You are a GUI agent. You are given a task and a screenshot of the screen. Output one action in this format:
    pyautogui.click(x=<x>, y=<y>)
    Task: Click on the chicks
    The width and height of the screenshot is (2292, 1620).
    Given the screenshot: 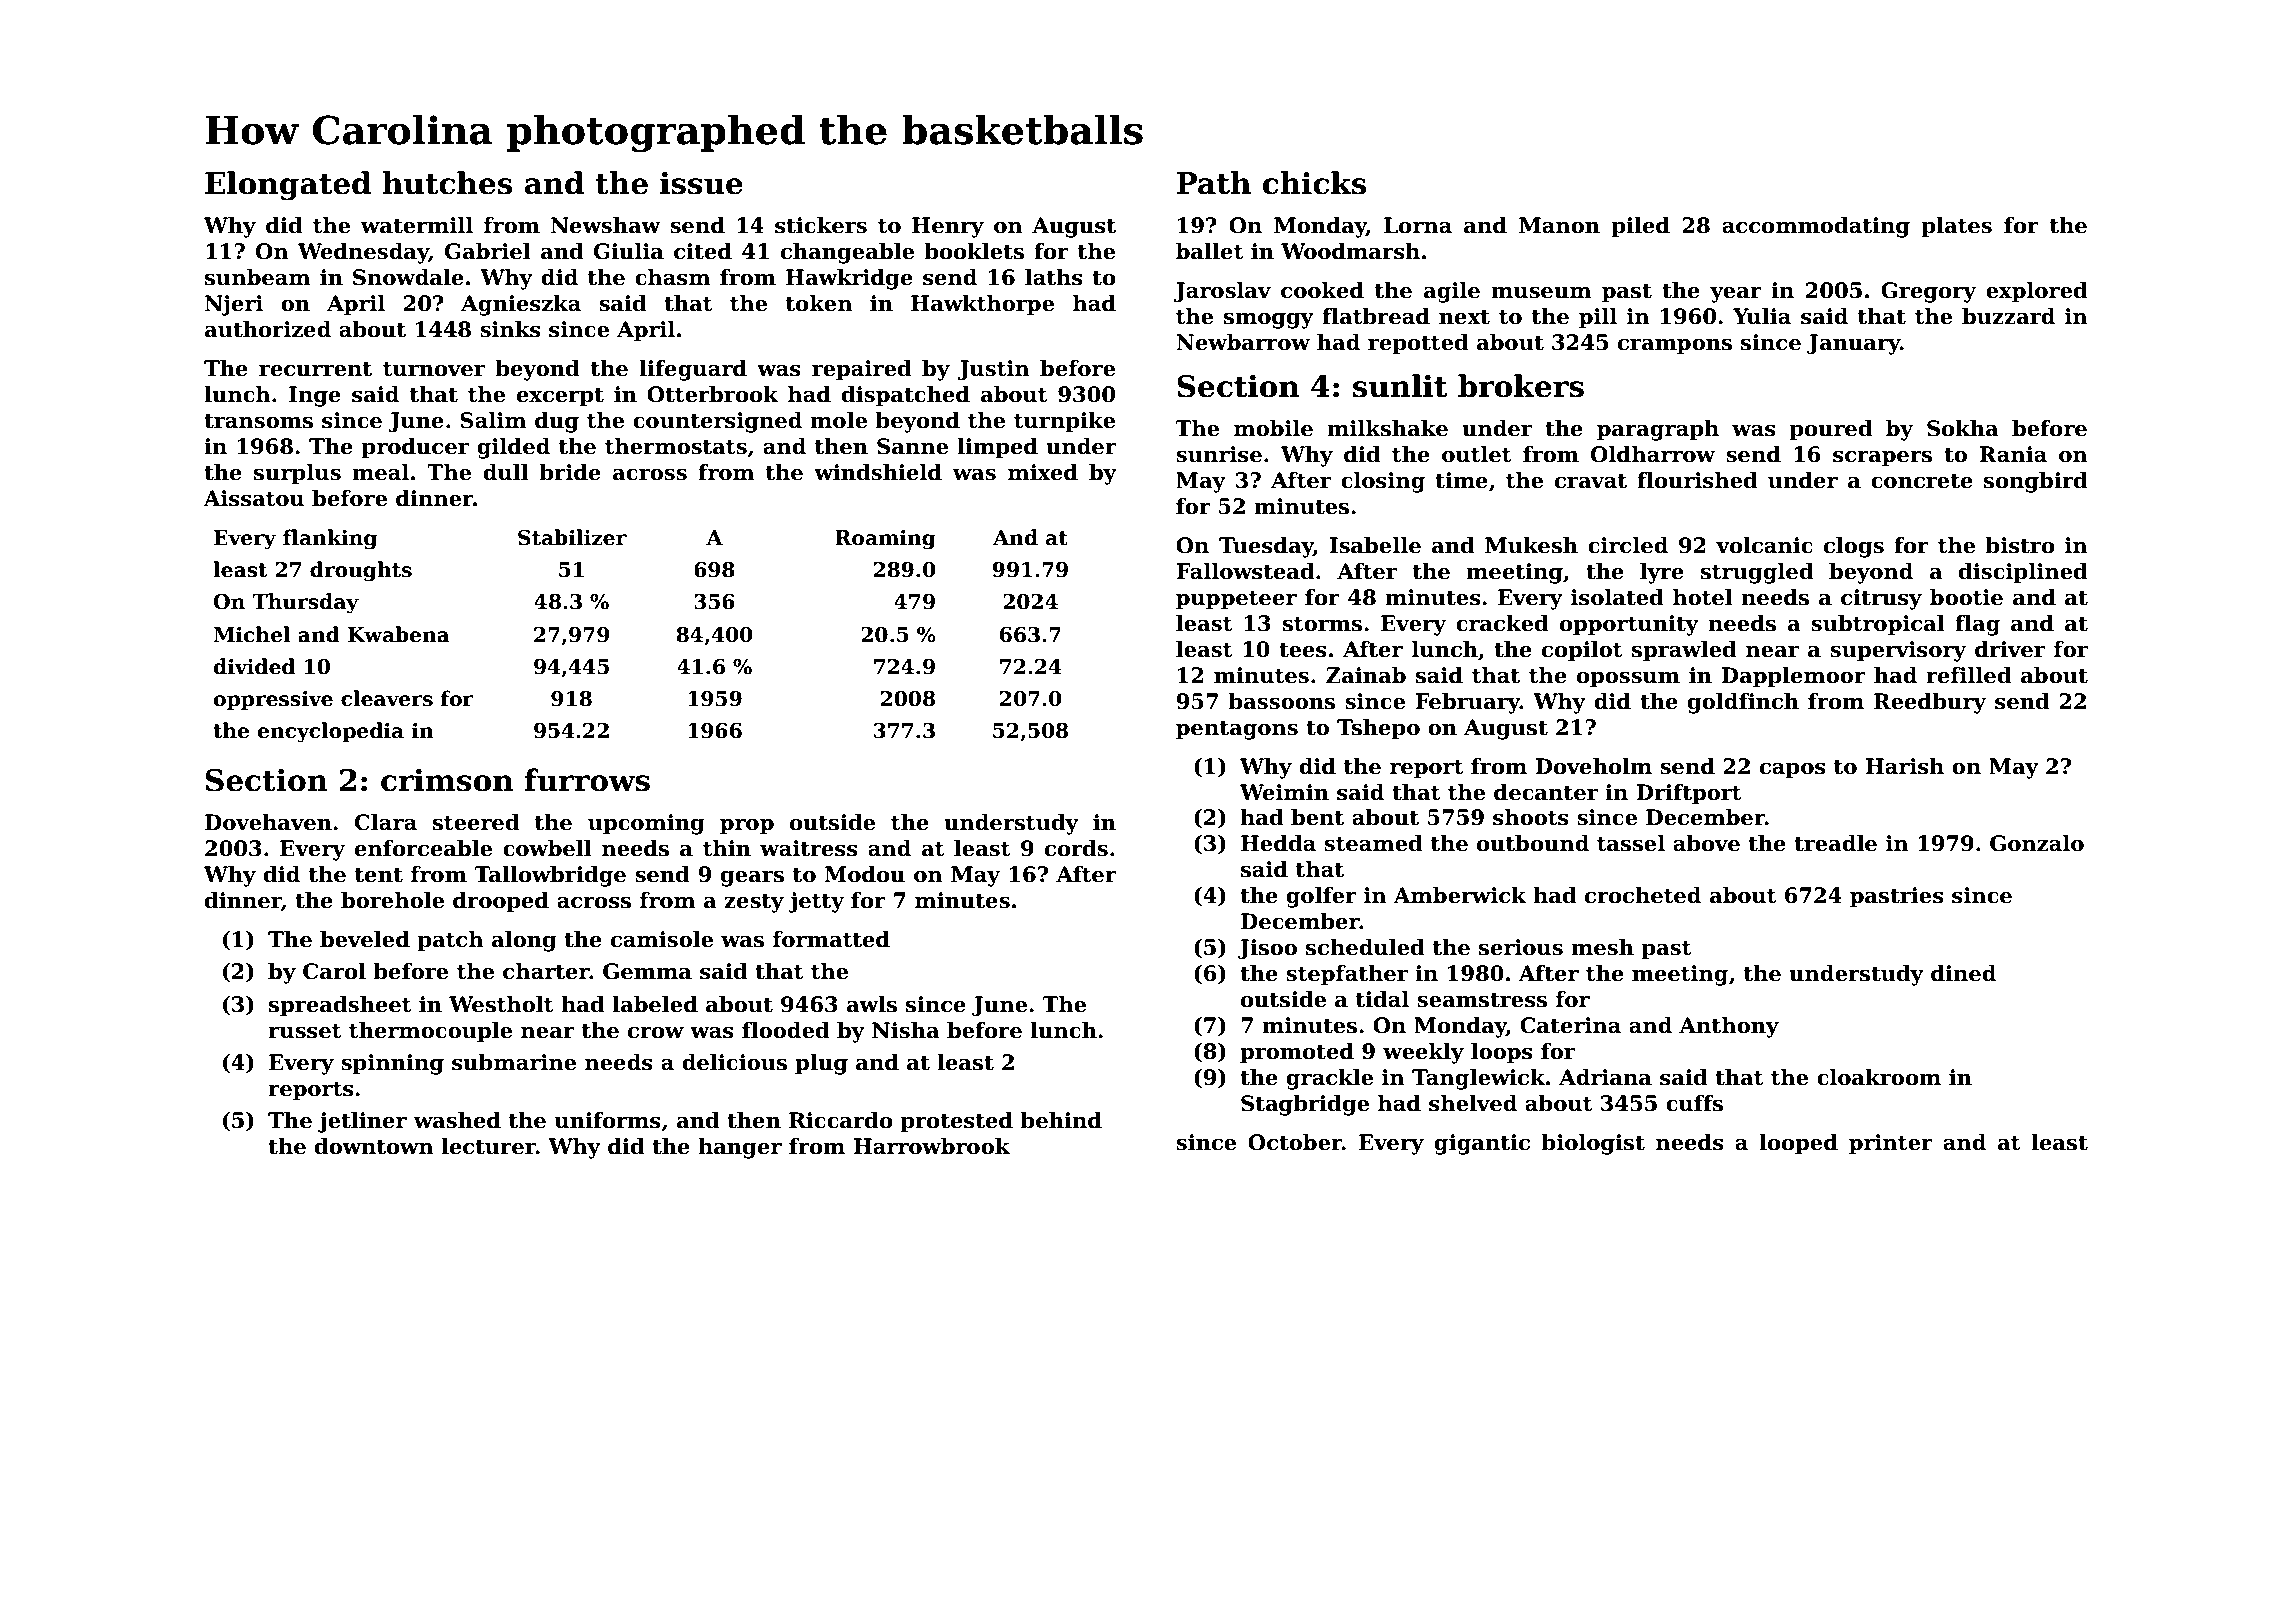 What is the action you would take?
    pyautogui.click(x=1314, y=183)
